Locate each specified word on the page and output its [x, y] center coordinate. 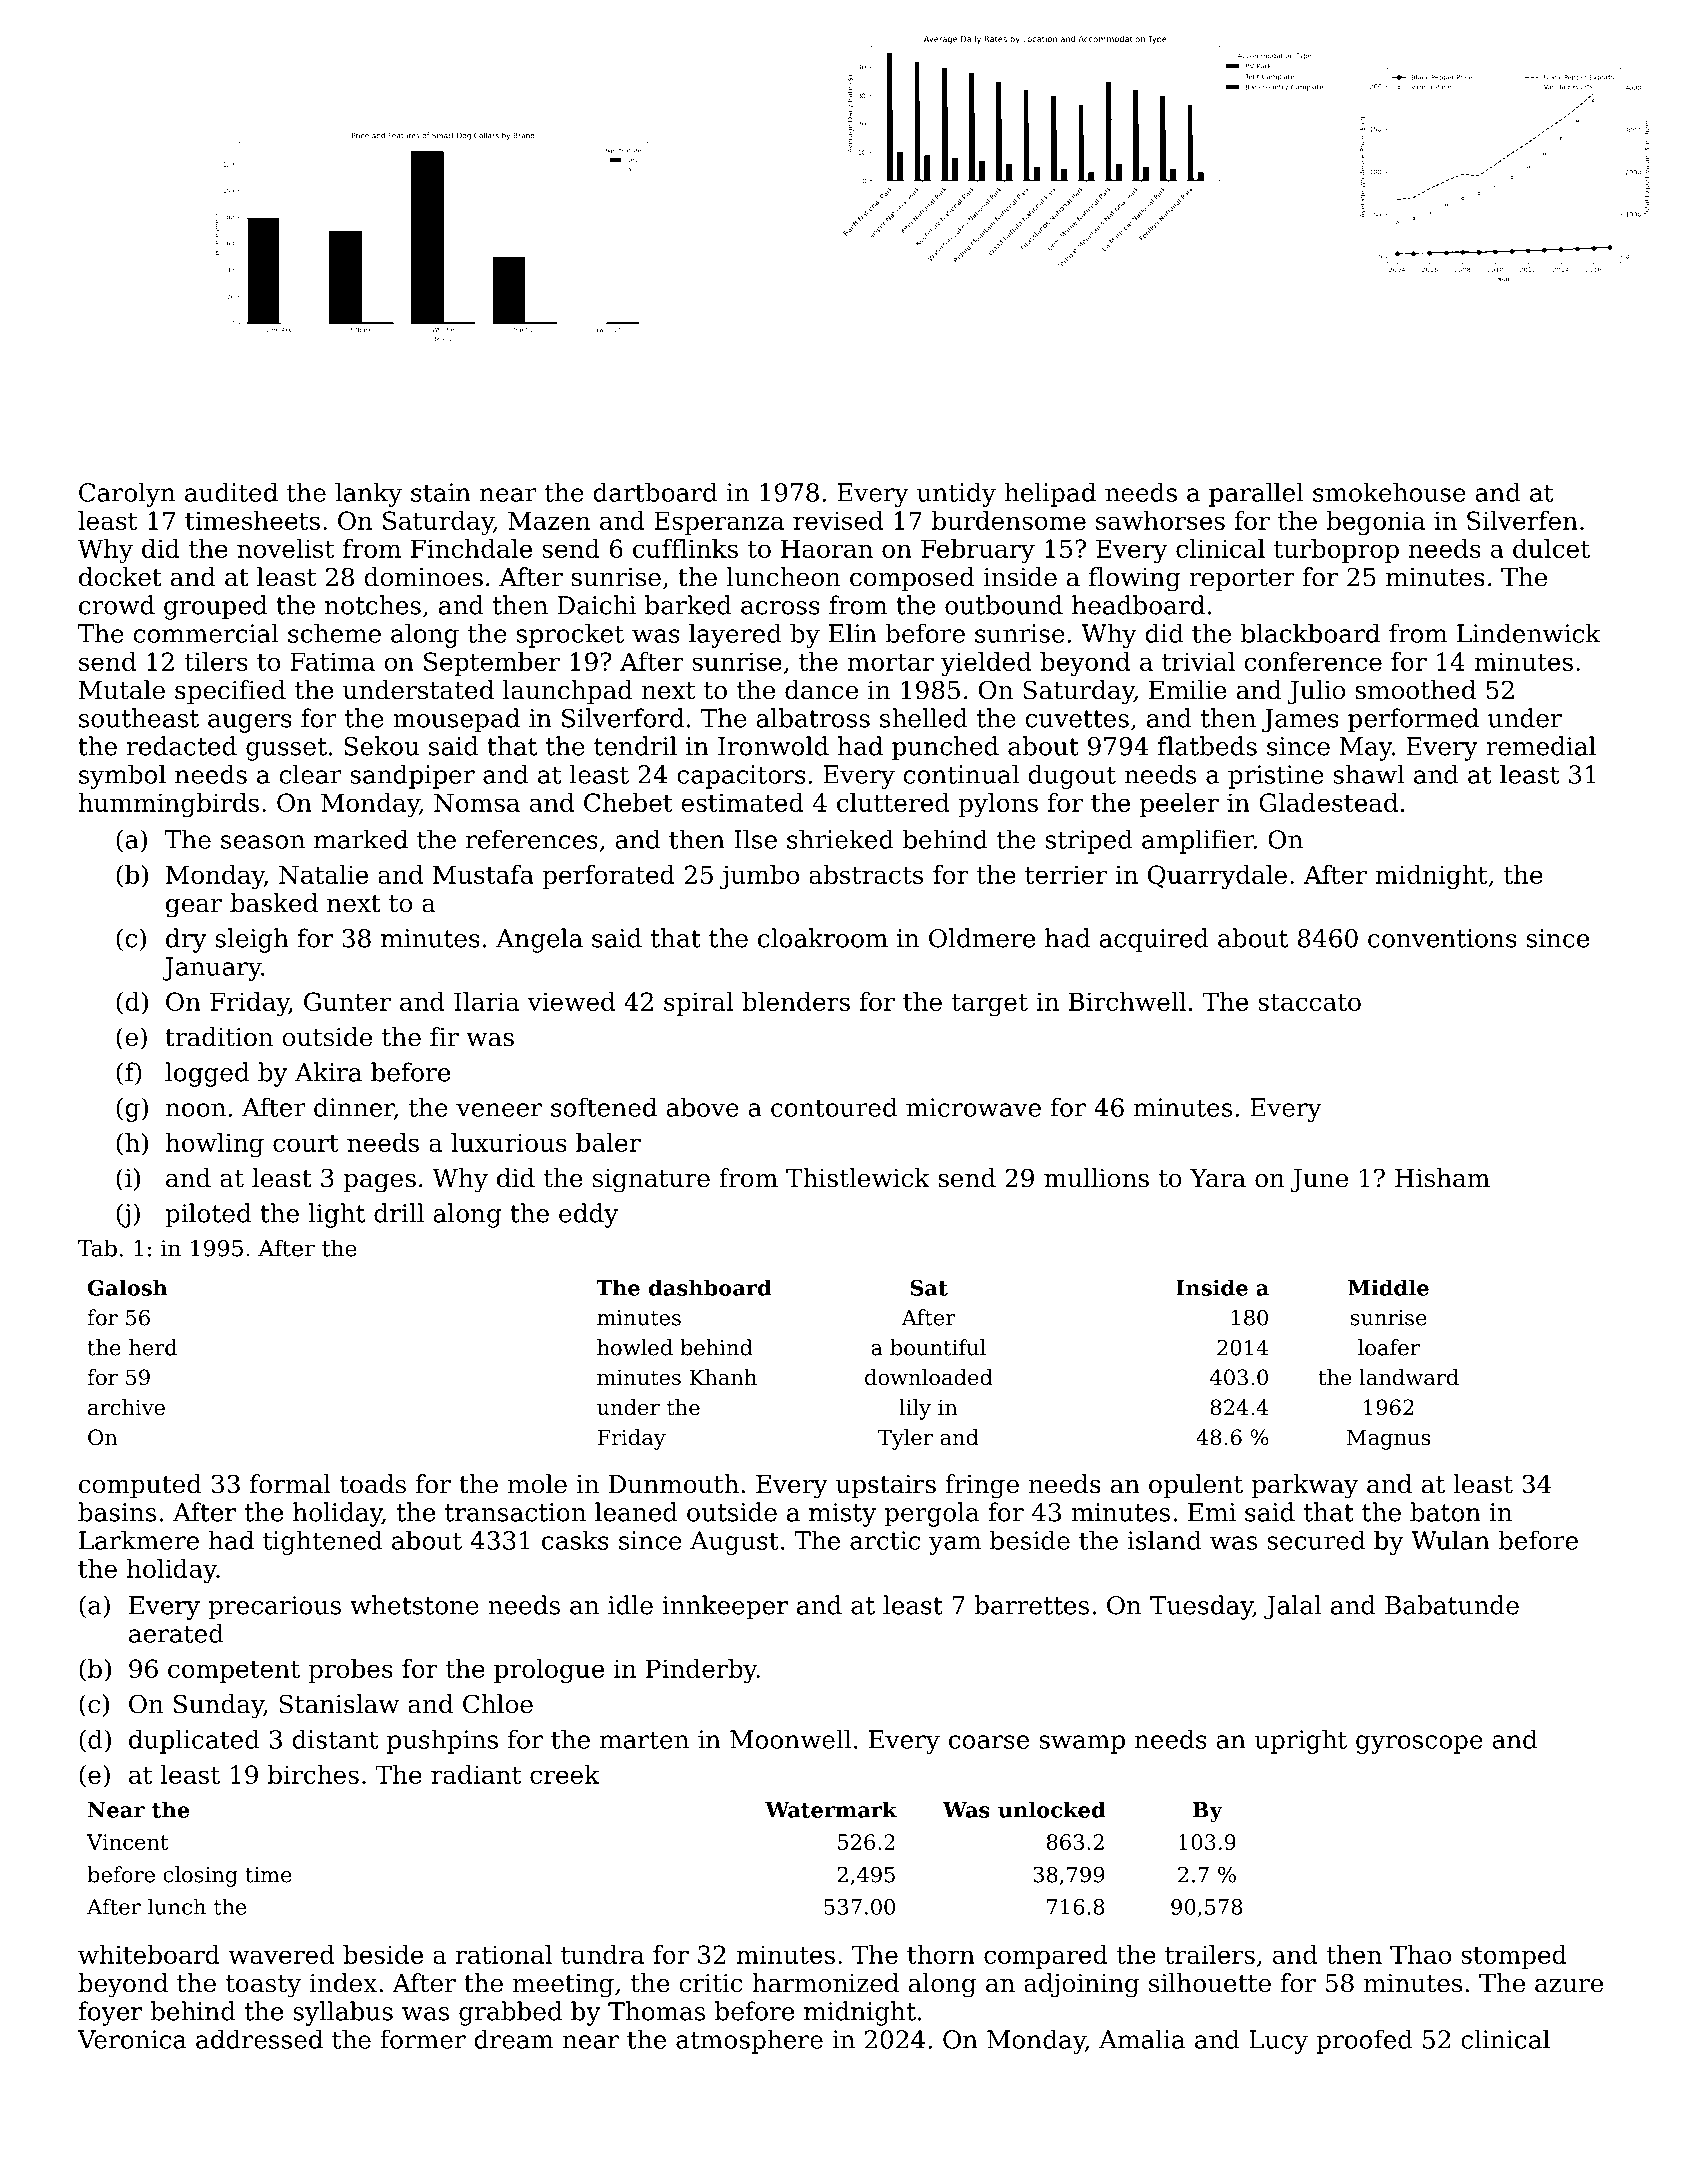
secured [1316, 1540]
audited [231, 492]
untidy [956, 494]
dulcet [1551, 548]
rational [503, 1954]
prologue [549, 1671]
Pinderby [701, 1671]
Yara [1218, 1178]
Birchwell [1127, 1001]
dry [186, 940]
